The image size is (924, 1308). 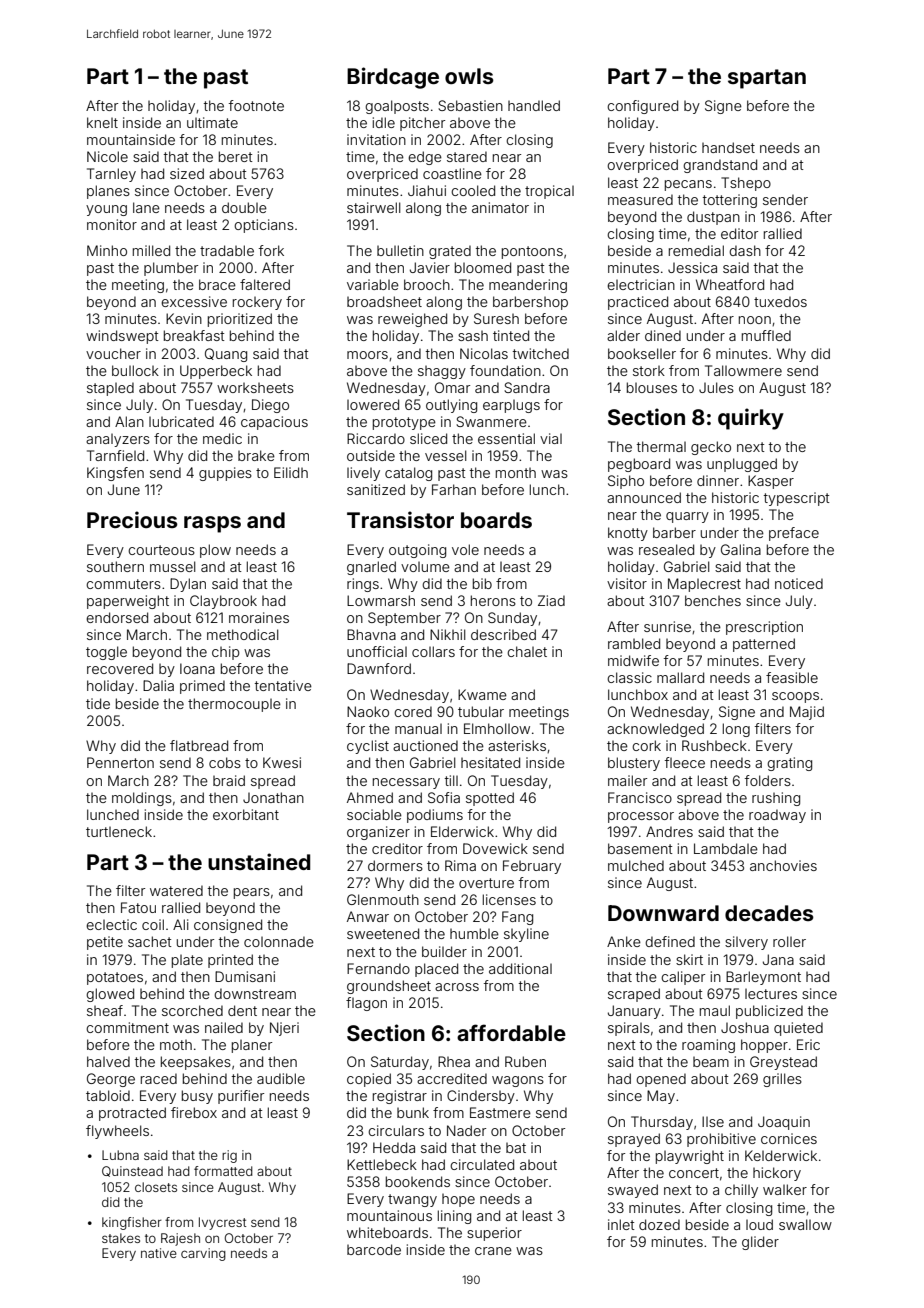 I want to click on configured, so click(x=642, y=107).
